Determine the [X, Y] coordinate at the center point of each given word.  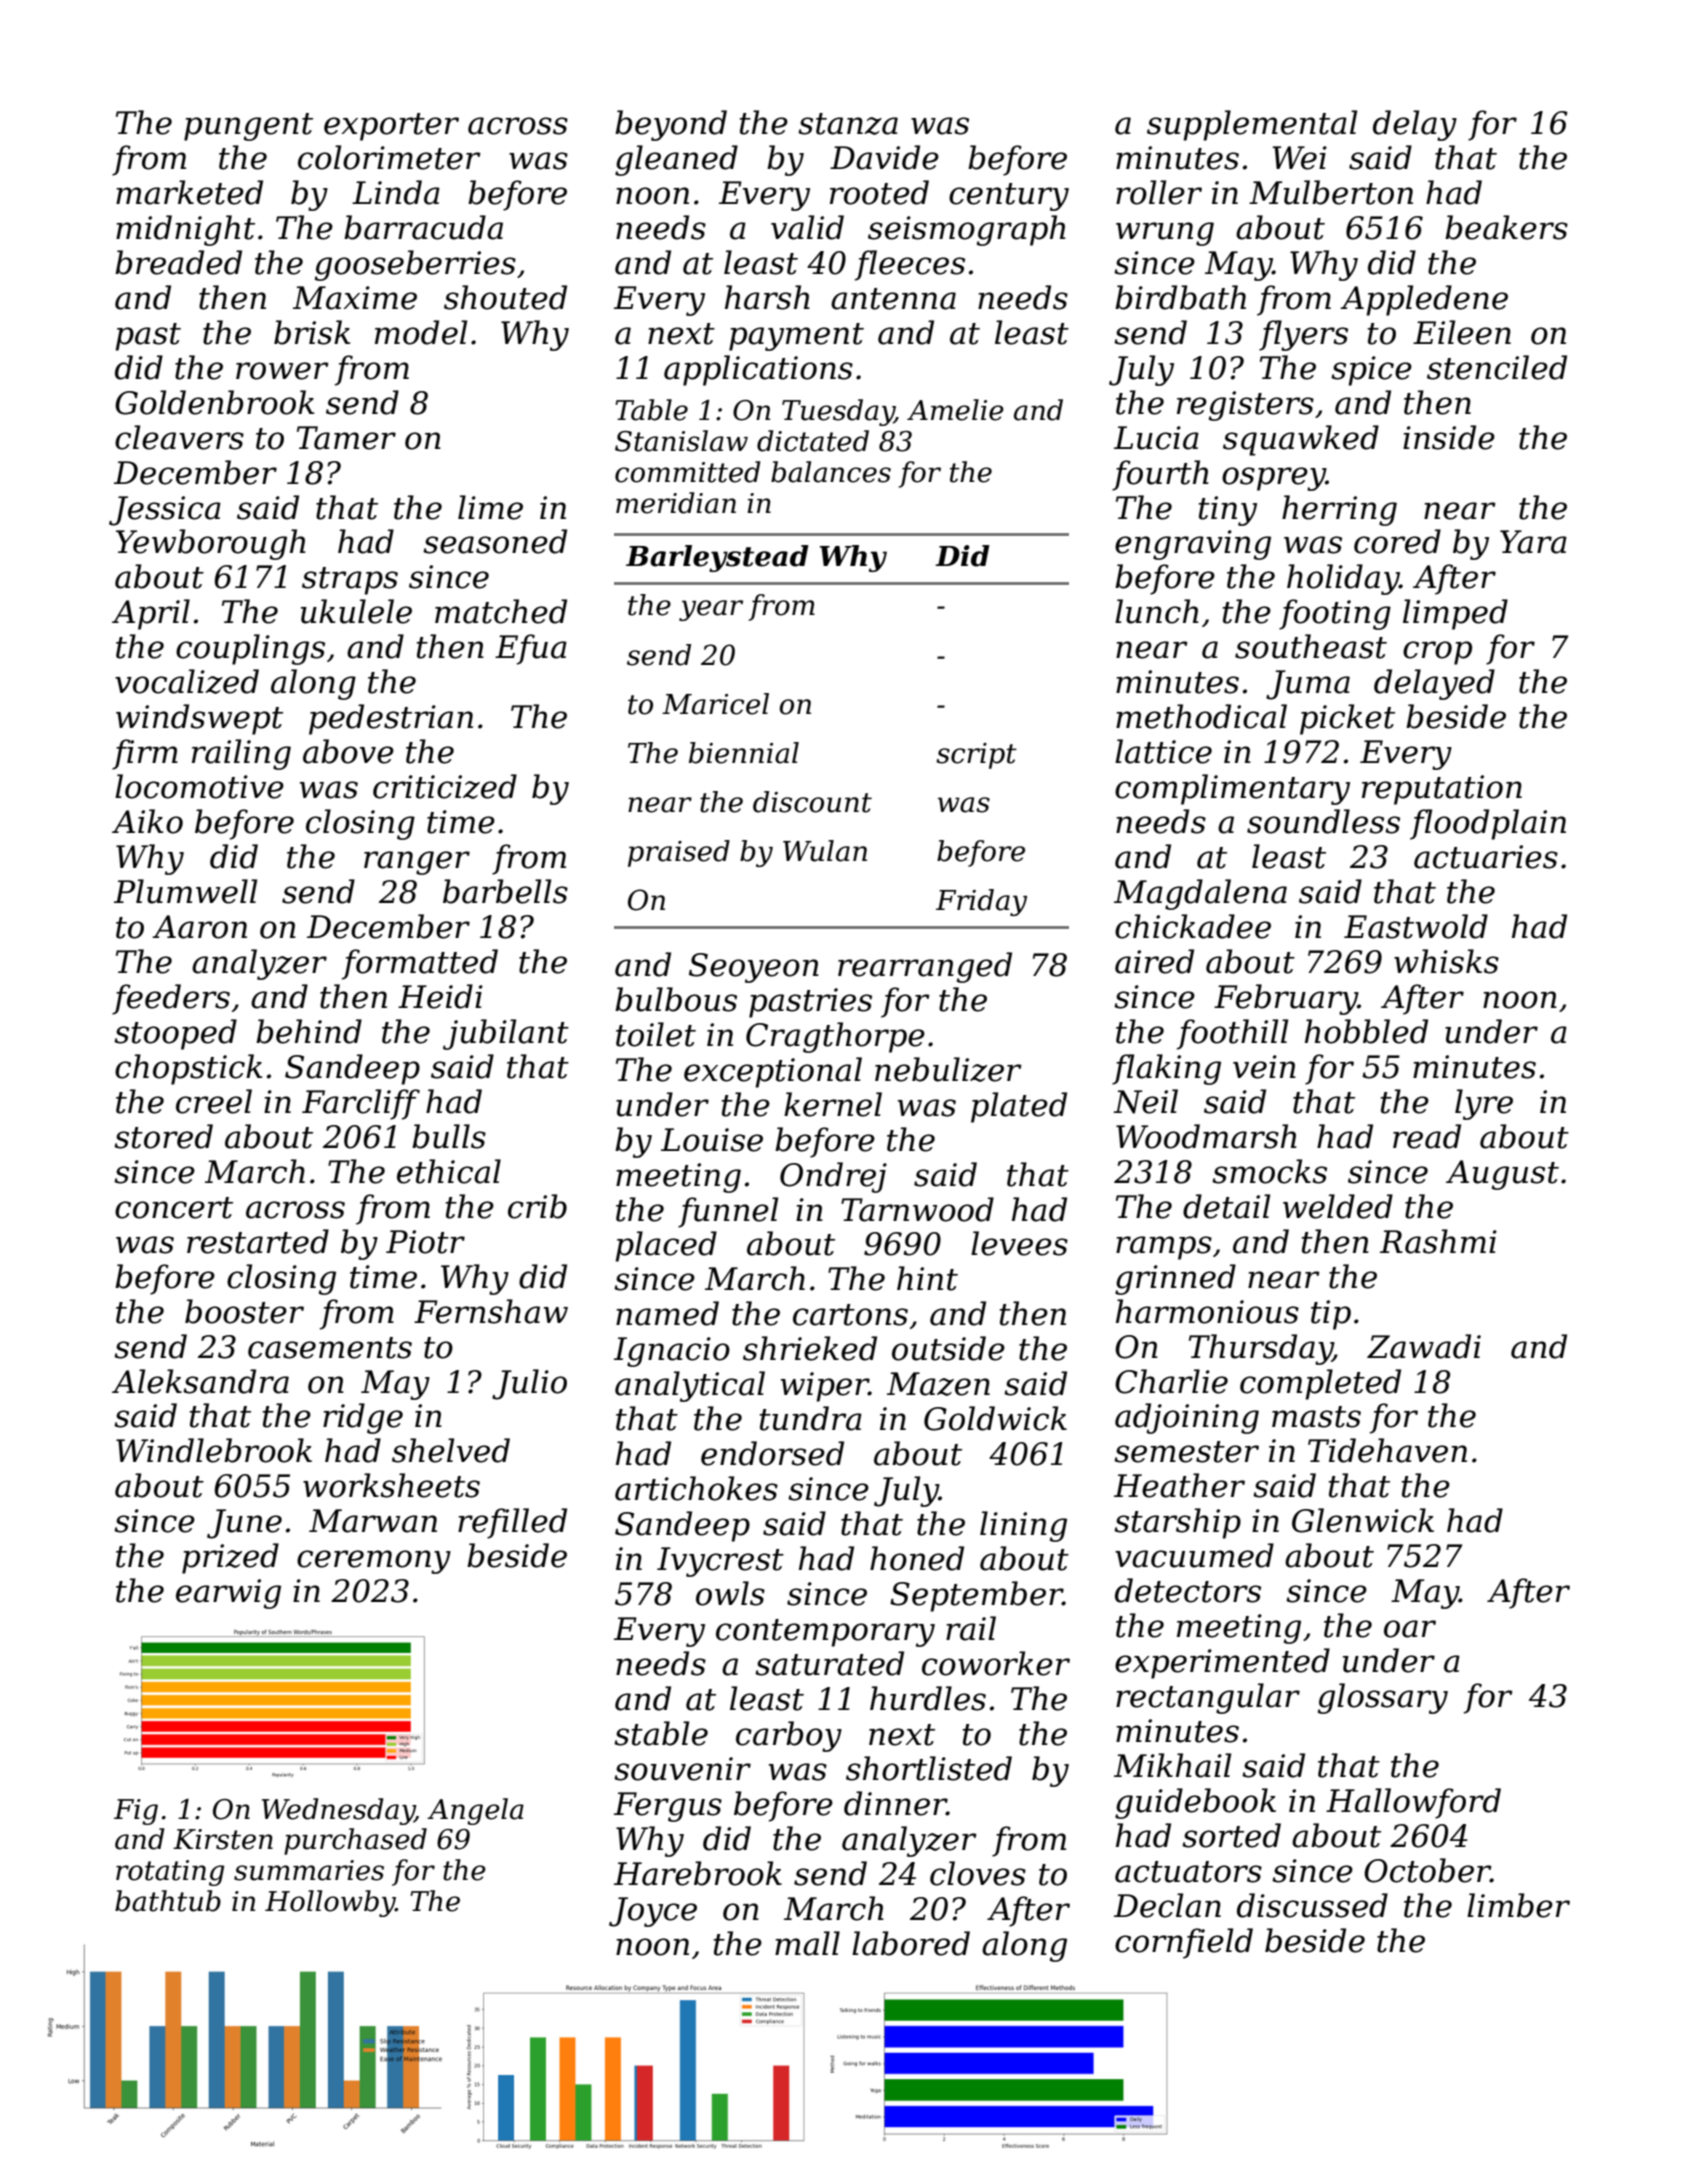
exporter [391, 127]
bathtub [168, 1901]
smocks [1269, 1171]
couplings [250, 649]
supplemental [1252, 125]
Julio [529, 1384]
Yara [1533, 542]
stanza [848, 124]
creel [214, 1101]
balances [831, 472]
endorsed [772, 1453]
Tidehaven [1387, 1450]
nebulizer [948, 1069]
